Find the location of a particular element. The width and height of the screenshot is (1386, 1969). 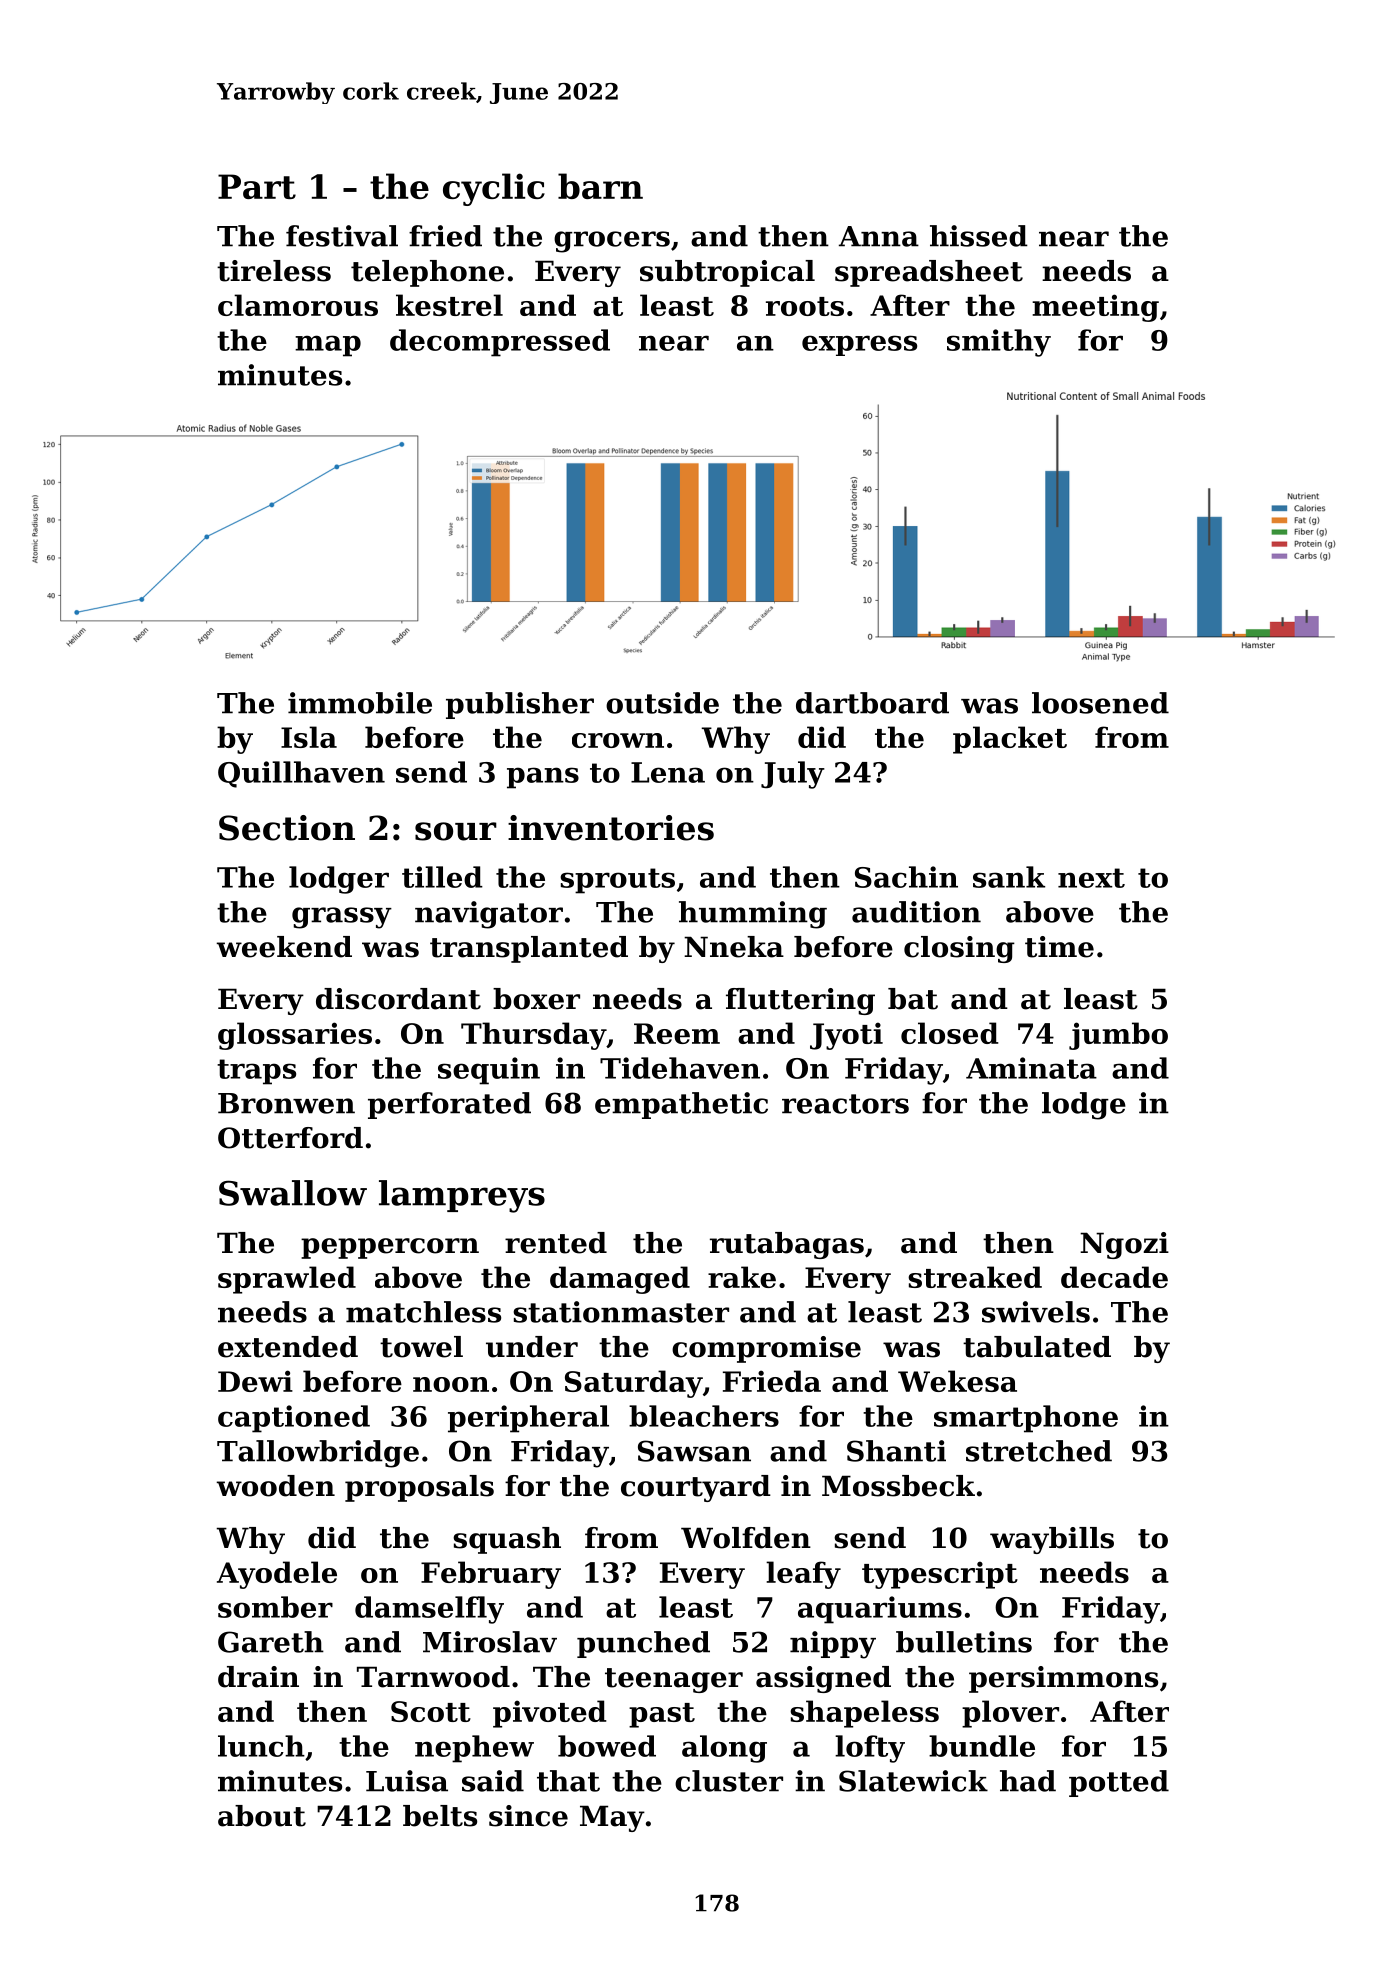

clamorous is located at coordinates (298, 305).
